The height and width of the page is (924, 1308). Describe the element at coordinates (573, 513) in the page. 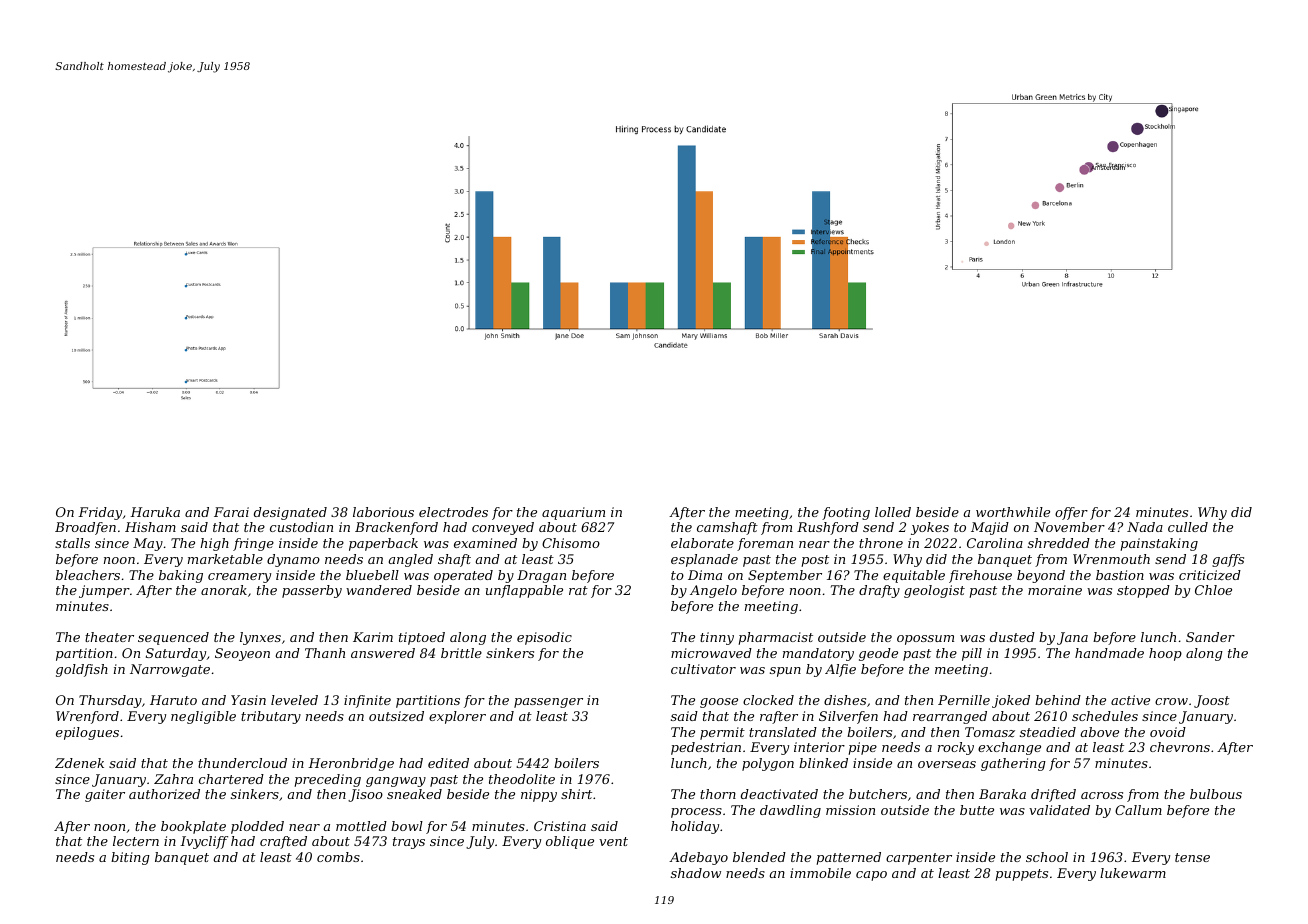

I see `aquarium` at that location.
